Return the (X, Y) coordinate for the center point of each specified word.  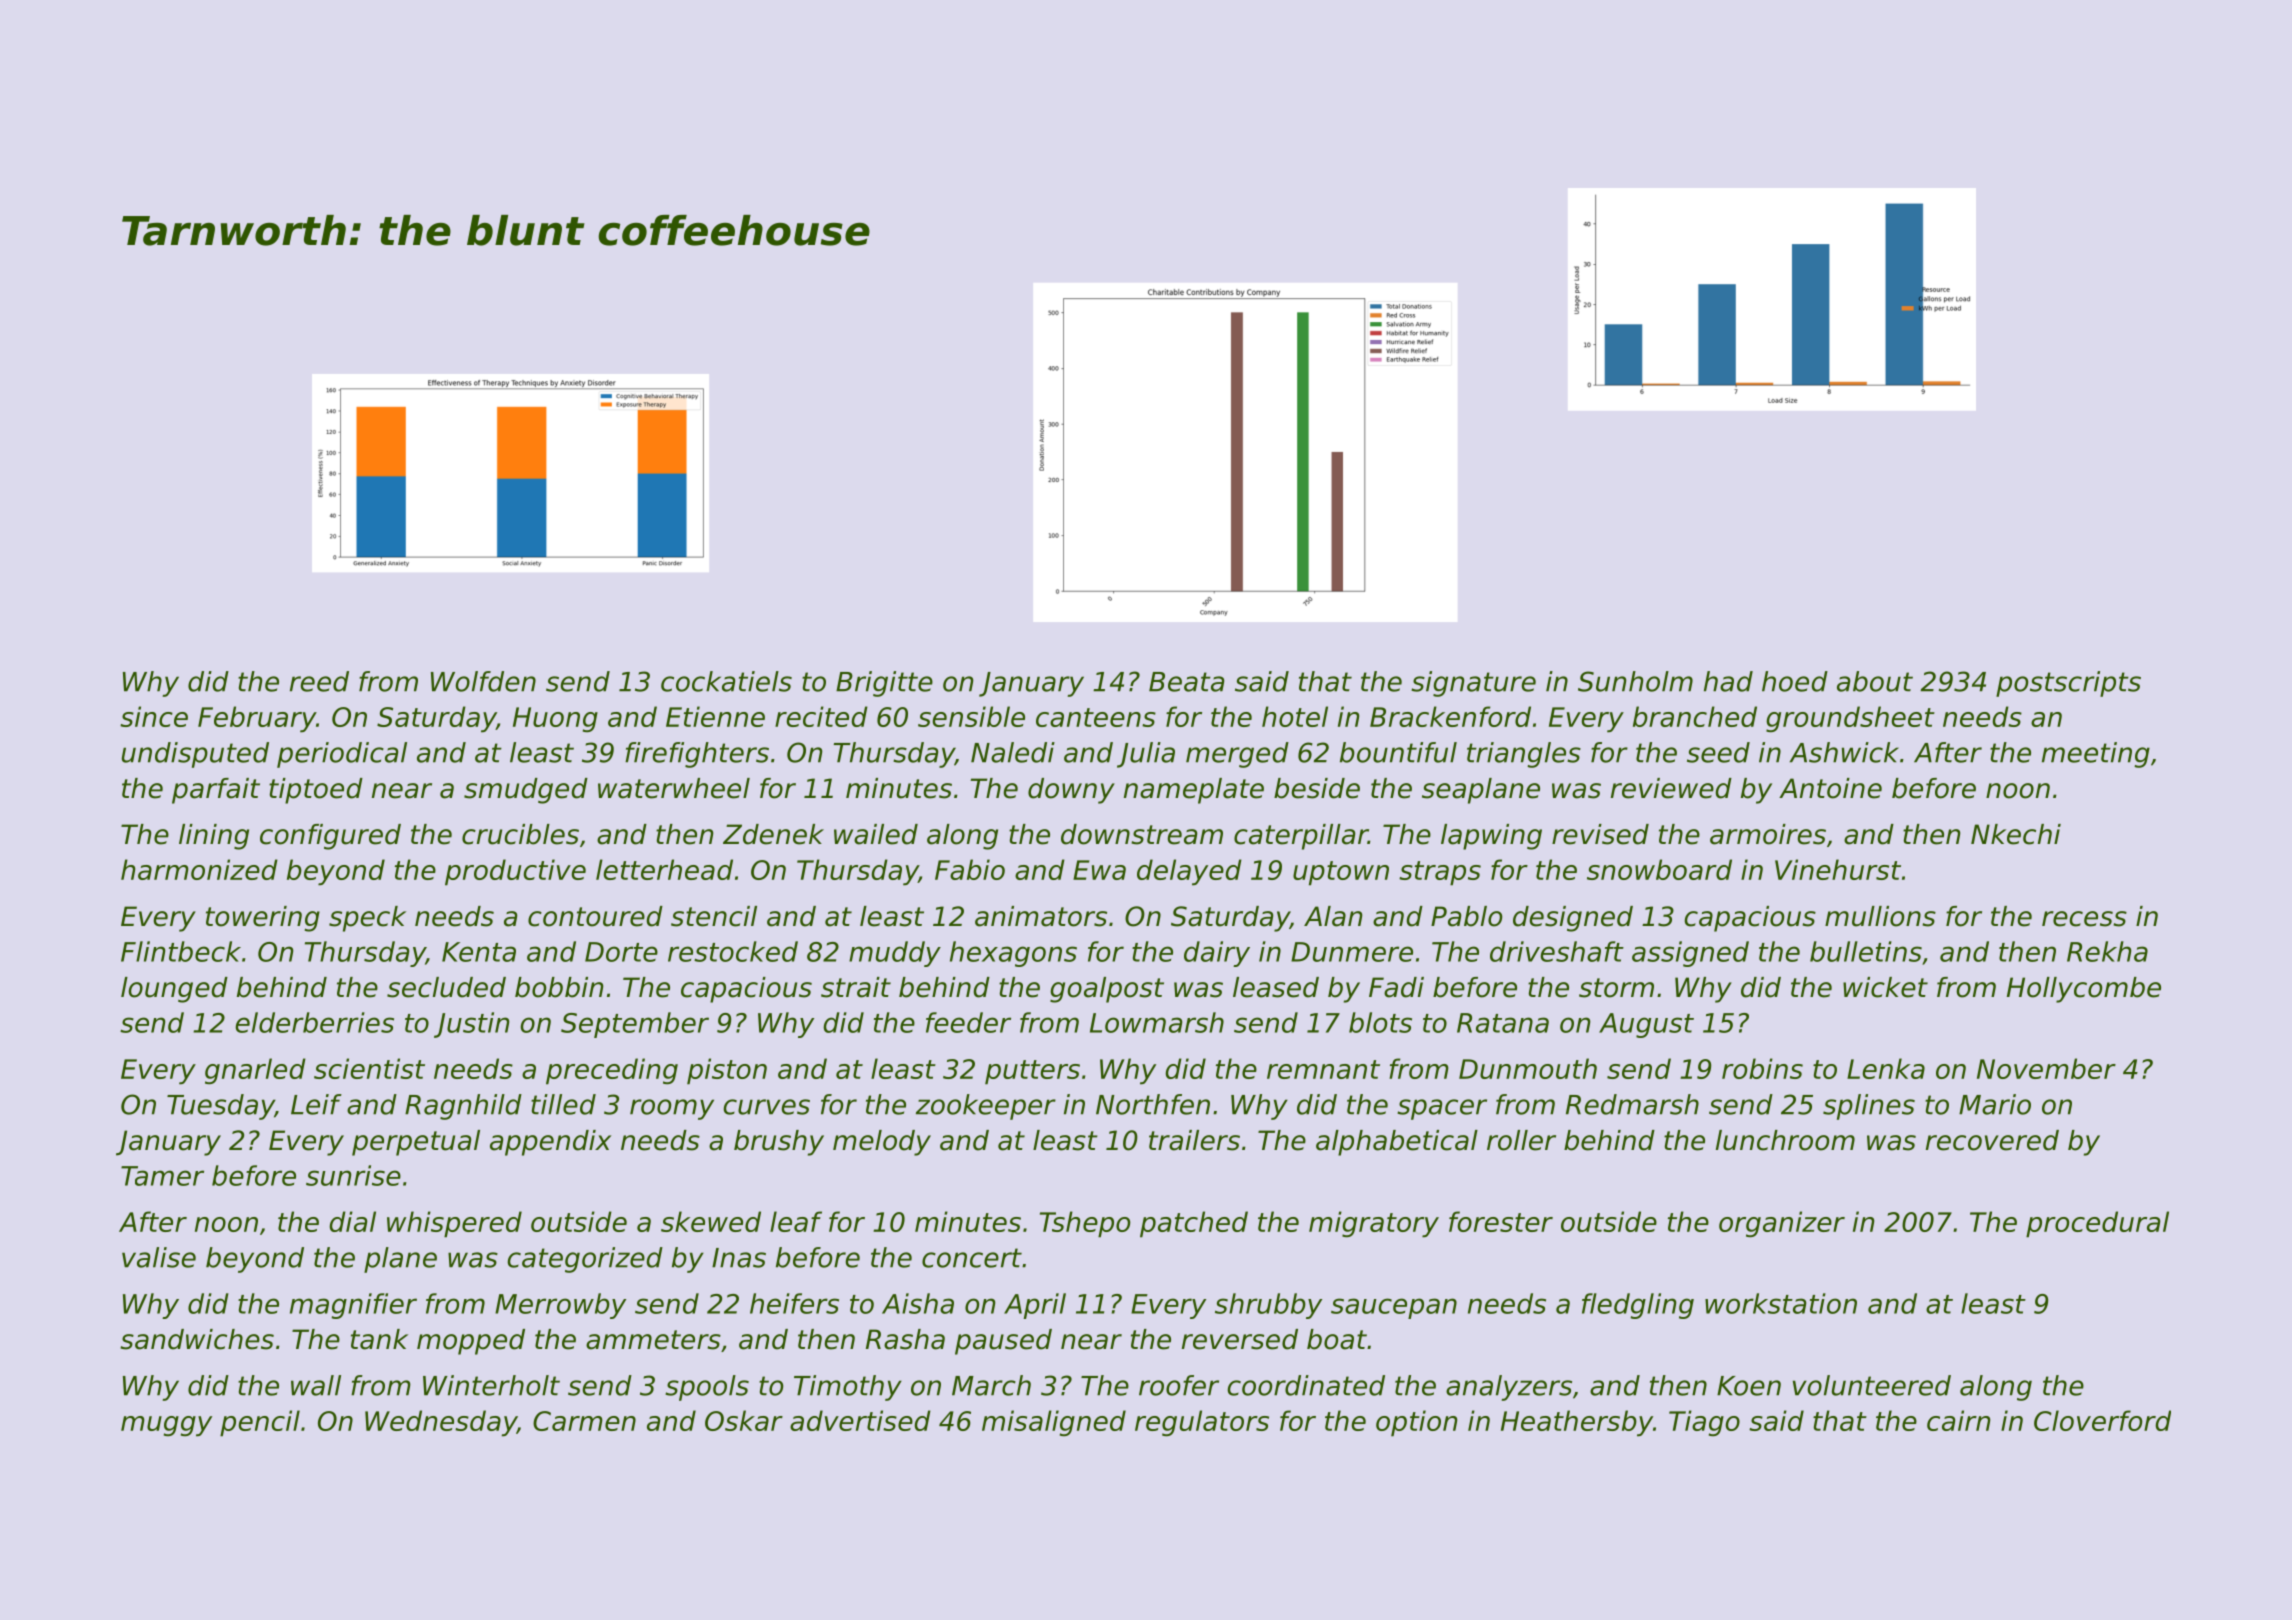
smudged (526, 791)
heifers (794, 1303)
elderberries (314, 1022)
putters (1032, 1072)
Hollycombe (2084, 990)
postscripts (2068, 684)
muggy (166, 1426)
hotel (1295, 716)
